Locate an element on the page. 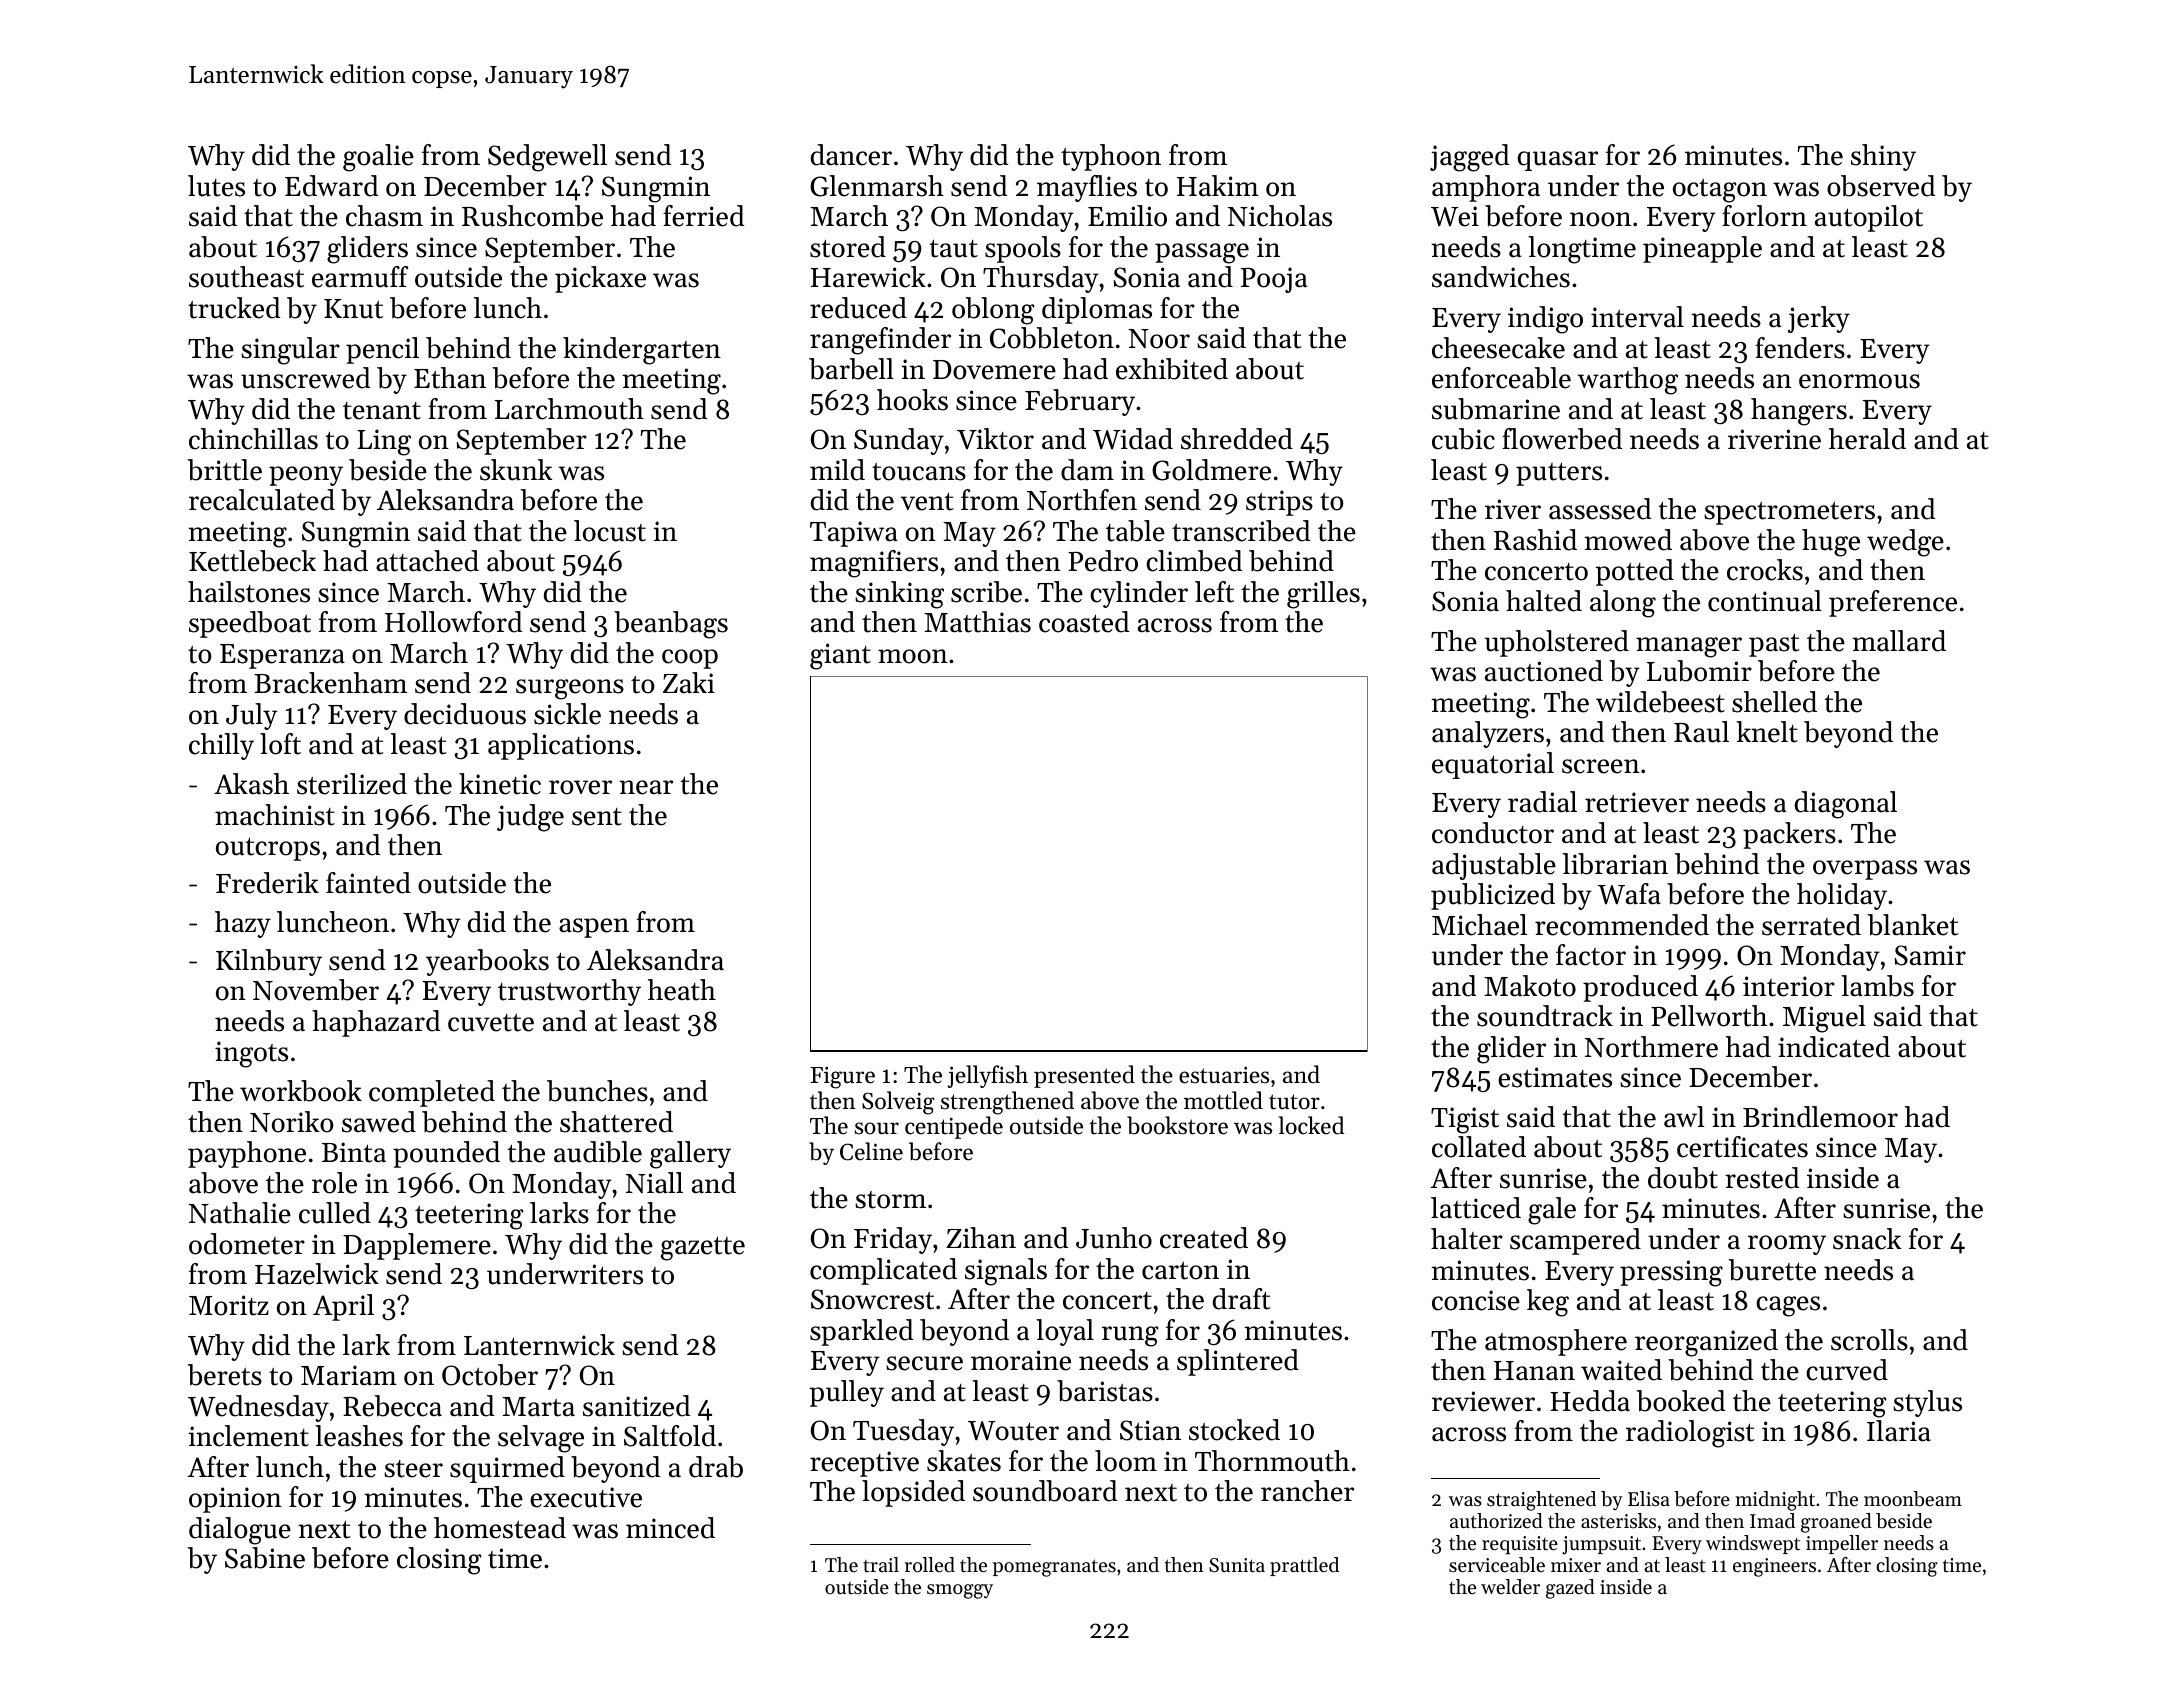 This page has height=1683, width=2178. smoggy is located at coordinates (960, 1591).
